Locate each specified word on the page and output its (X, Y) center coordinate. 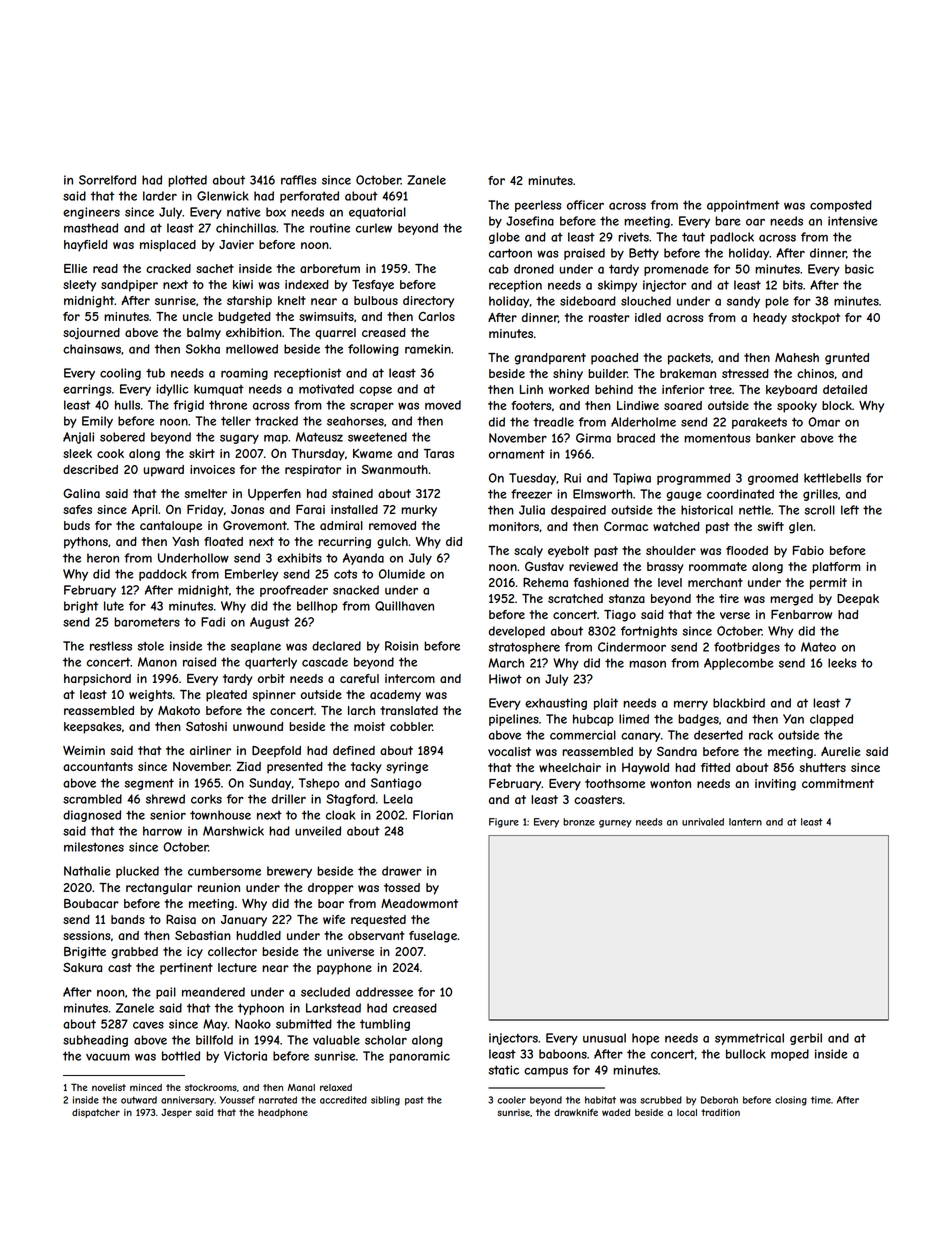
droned (534, 269)
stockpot (816, 319)
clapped (831, 720)
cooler (511, 1100)
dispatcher (96, 1113)
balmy (204, 334)
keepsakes (92, 728)
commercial (583, 735)
